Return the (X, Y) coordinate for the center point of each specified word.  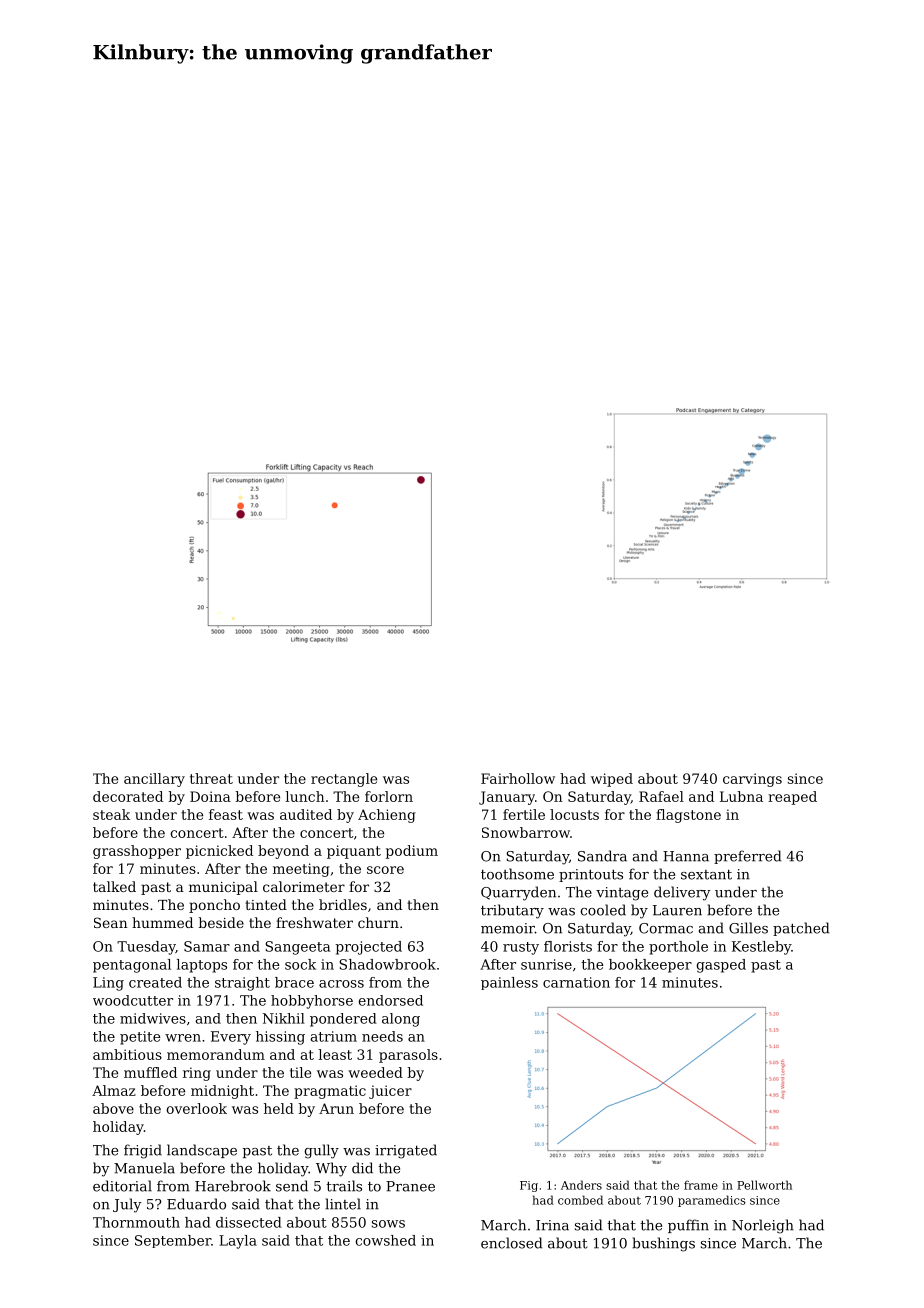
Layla (238, 1242)
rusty (521, 948)
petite (140, 1038)
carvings (752, 780)
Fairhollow (518, 778)
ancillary (154, 780)
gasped (721, 966)
